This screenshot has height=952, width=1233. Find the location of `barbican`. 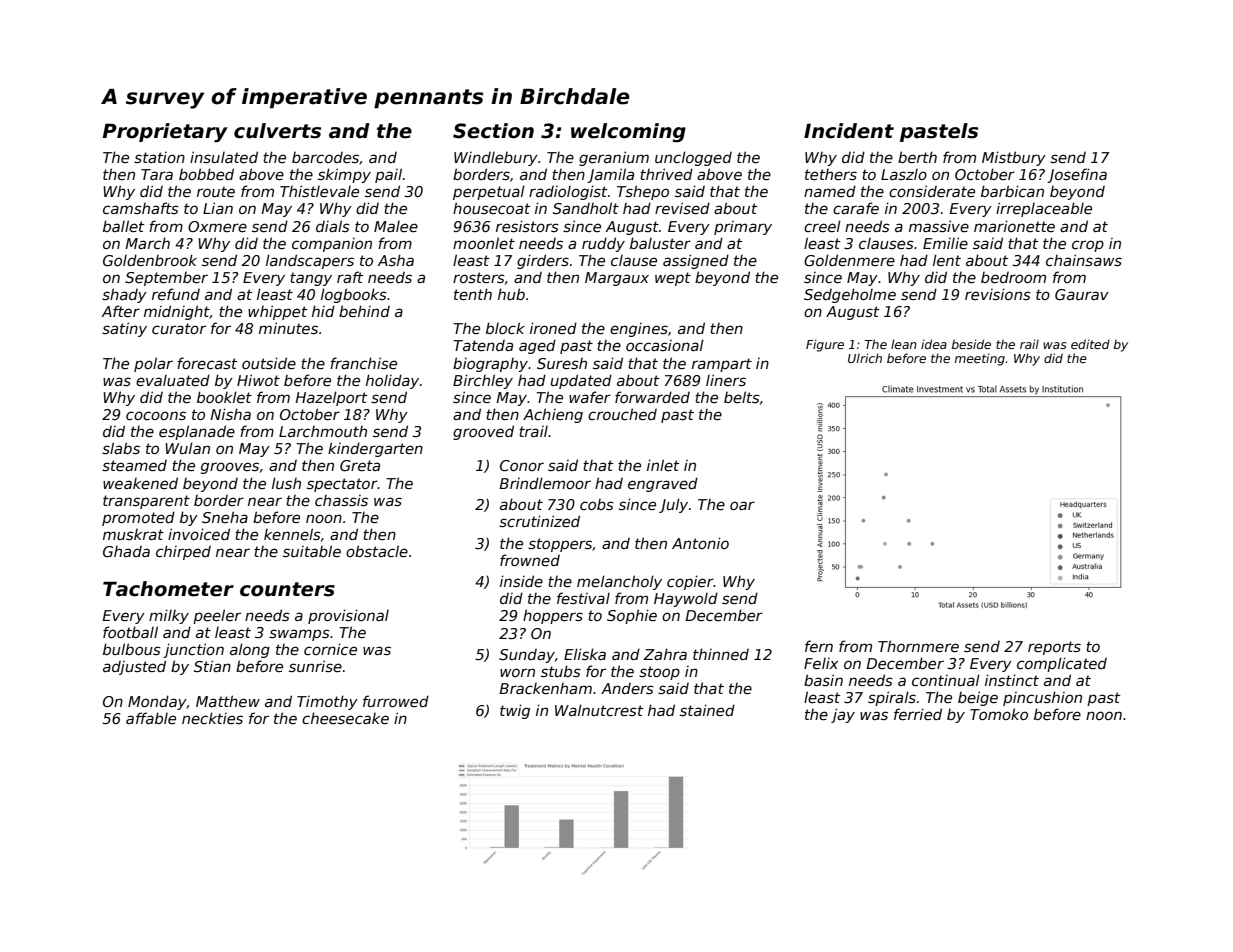

barbican is located at coordinates (1012, 191).
